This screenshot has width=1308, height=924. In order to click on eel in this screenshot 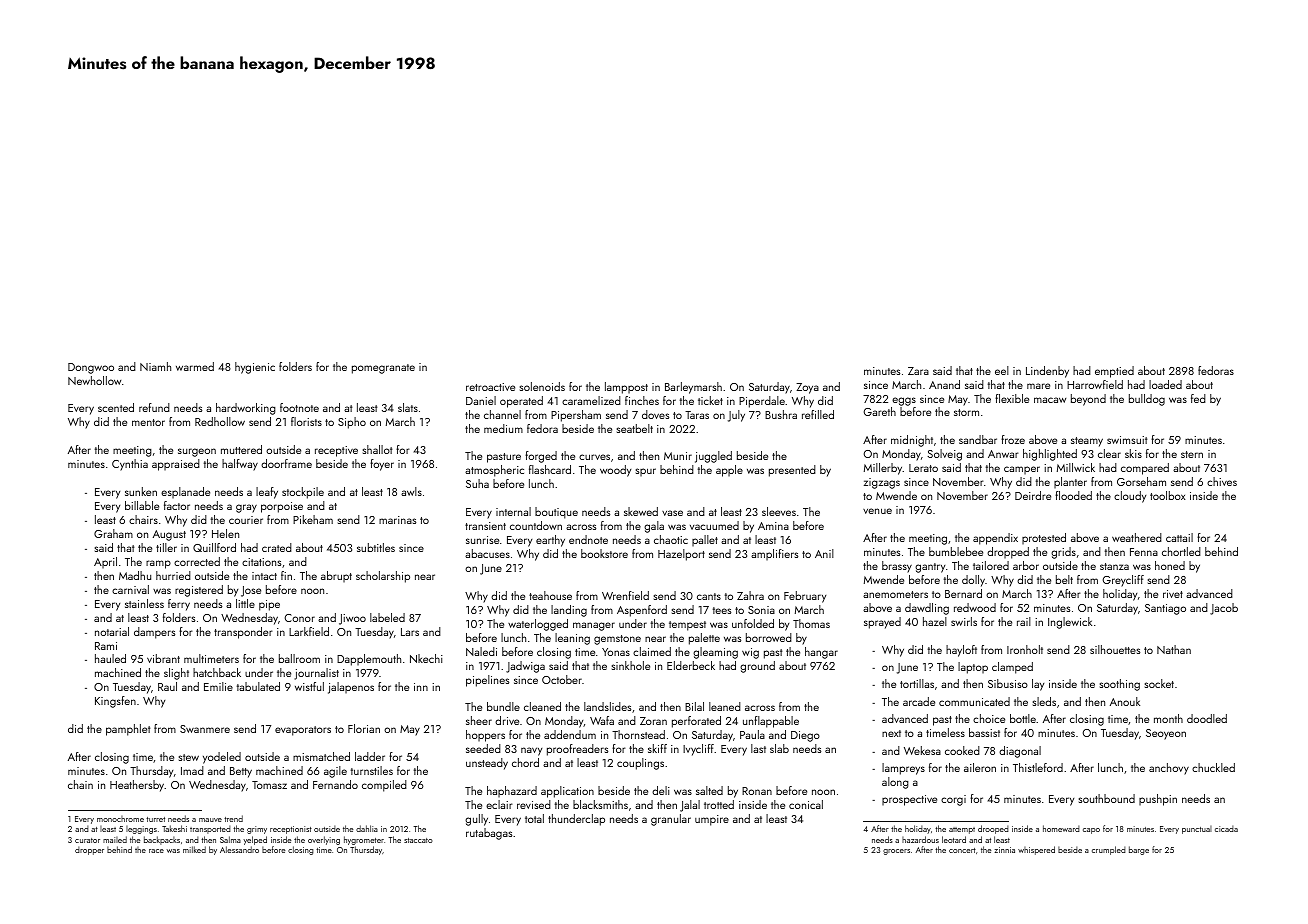, I will do `click(1002, 370)`.
